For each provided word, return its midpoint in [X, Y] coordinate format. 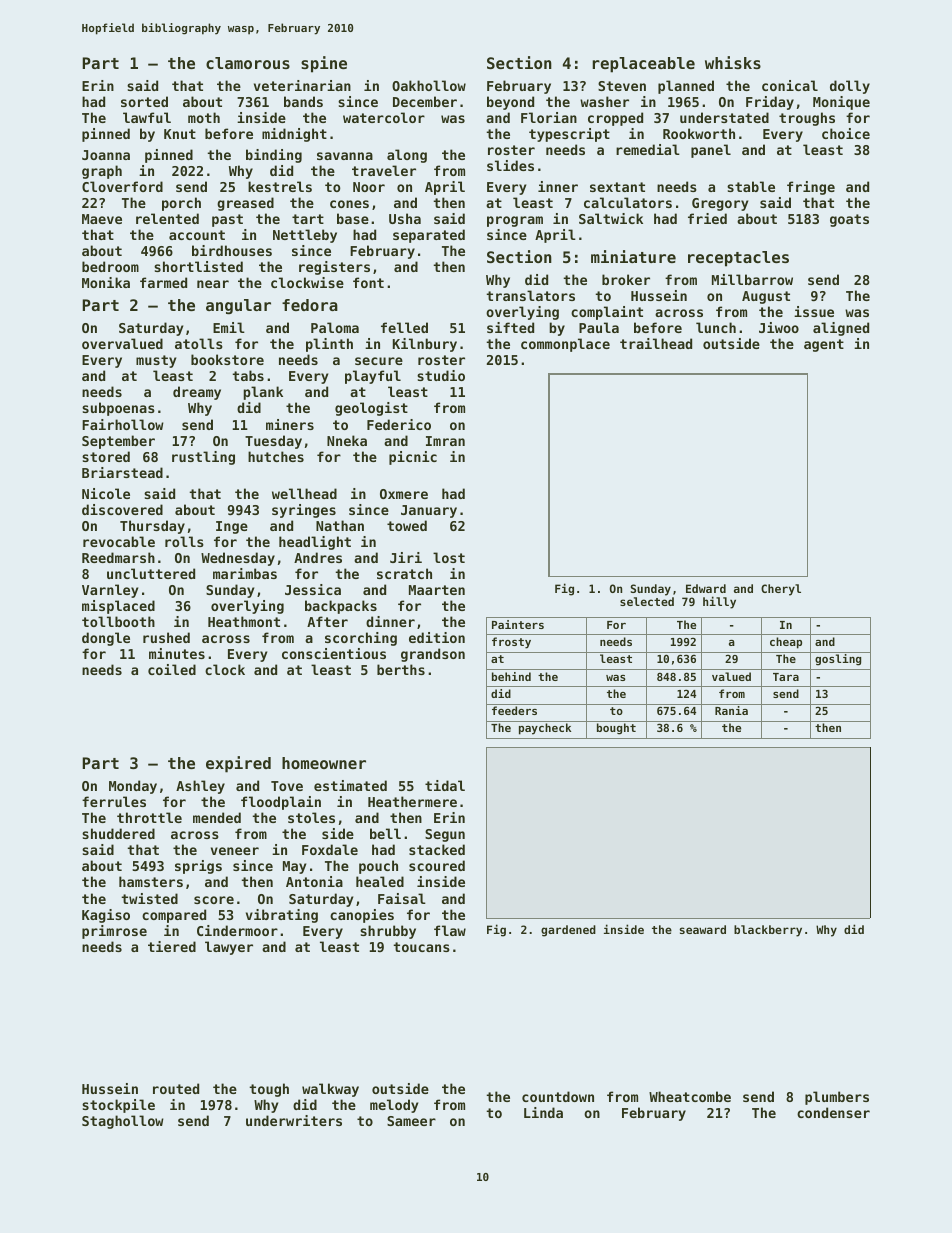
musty [156, 361]
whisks [733, 62]
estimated [350, 785]
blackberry [768, 931]
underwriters [294, 1120]
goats [849, 220]
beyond [510, 103]
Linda [543, 1112]
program [515, 221]
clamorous [248, 63]
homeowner [324, 763]
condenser [833, 1112]
